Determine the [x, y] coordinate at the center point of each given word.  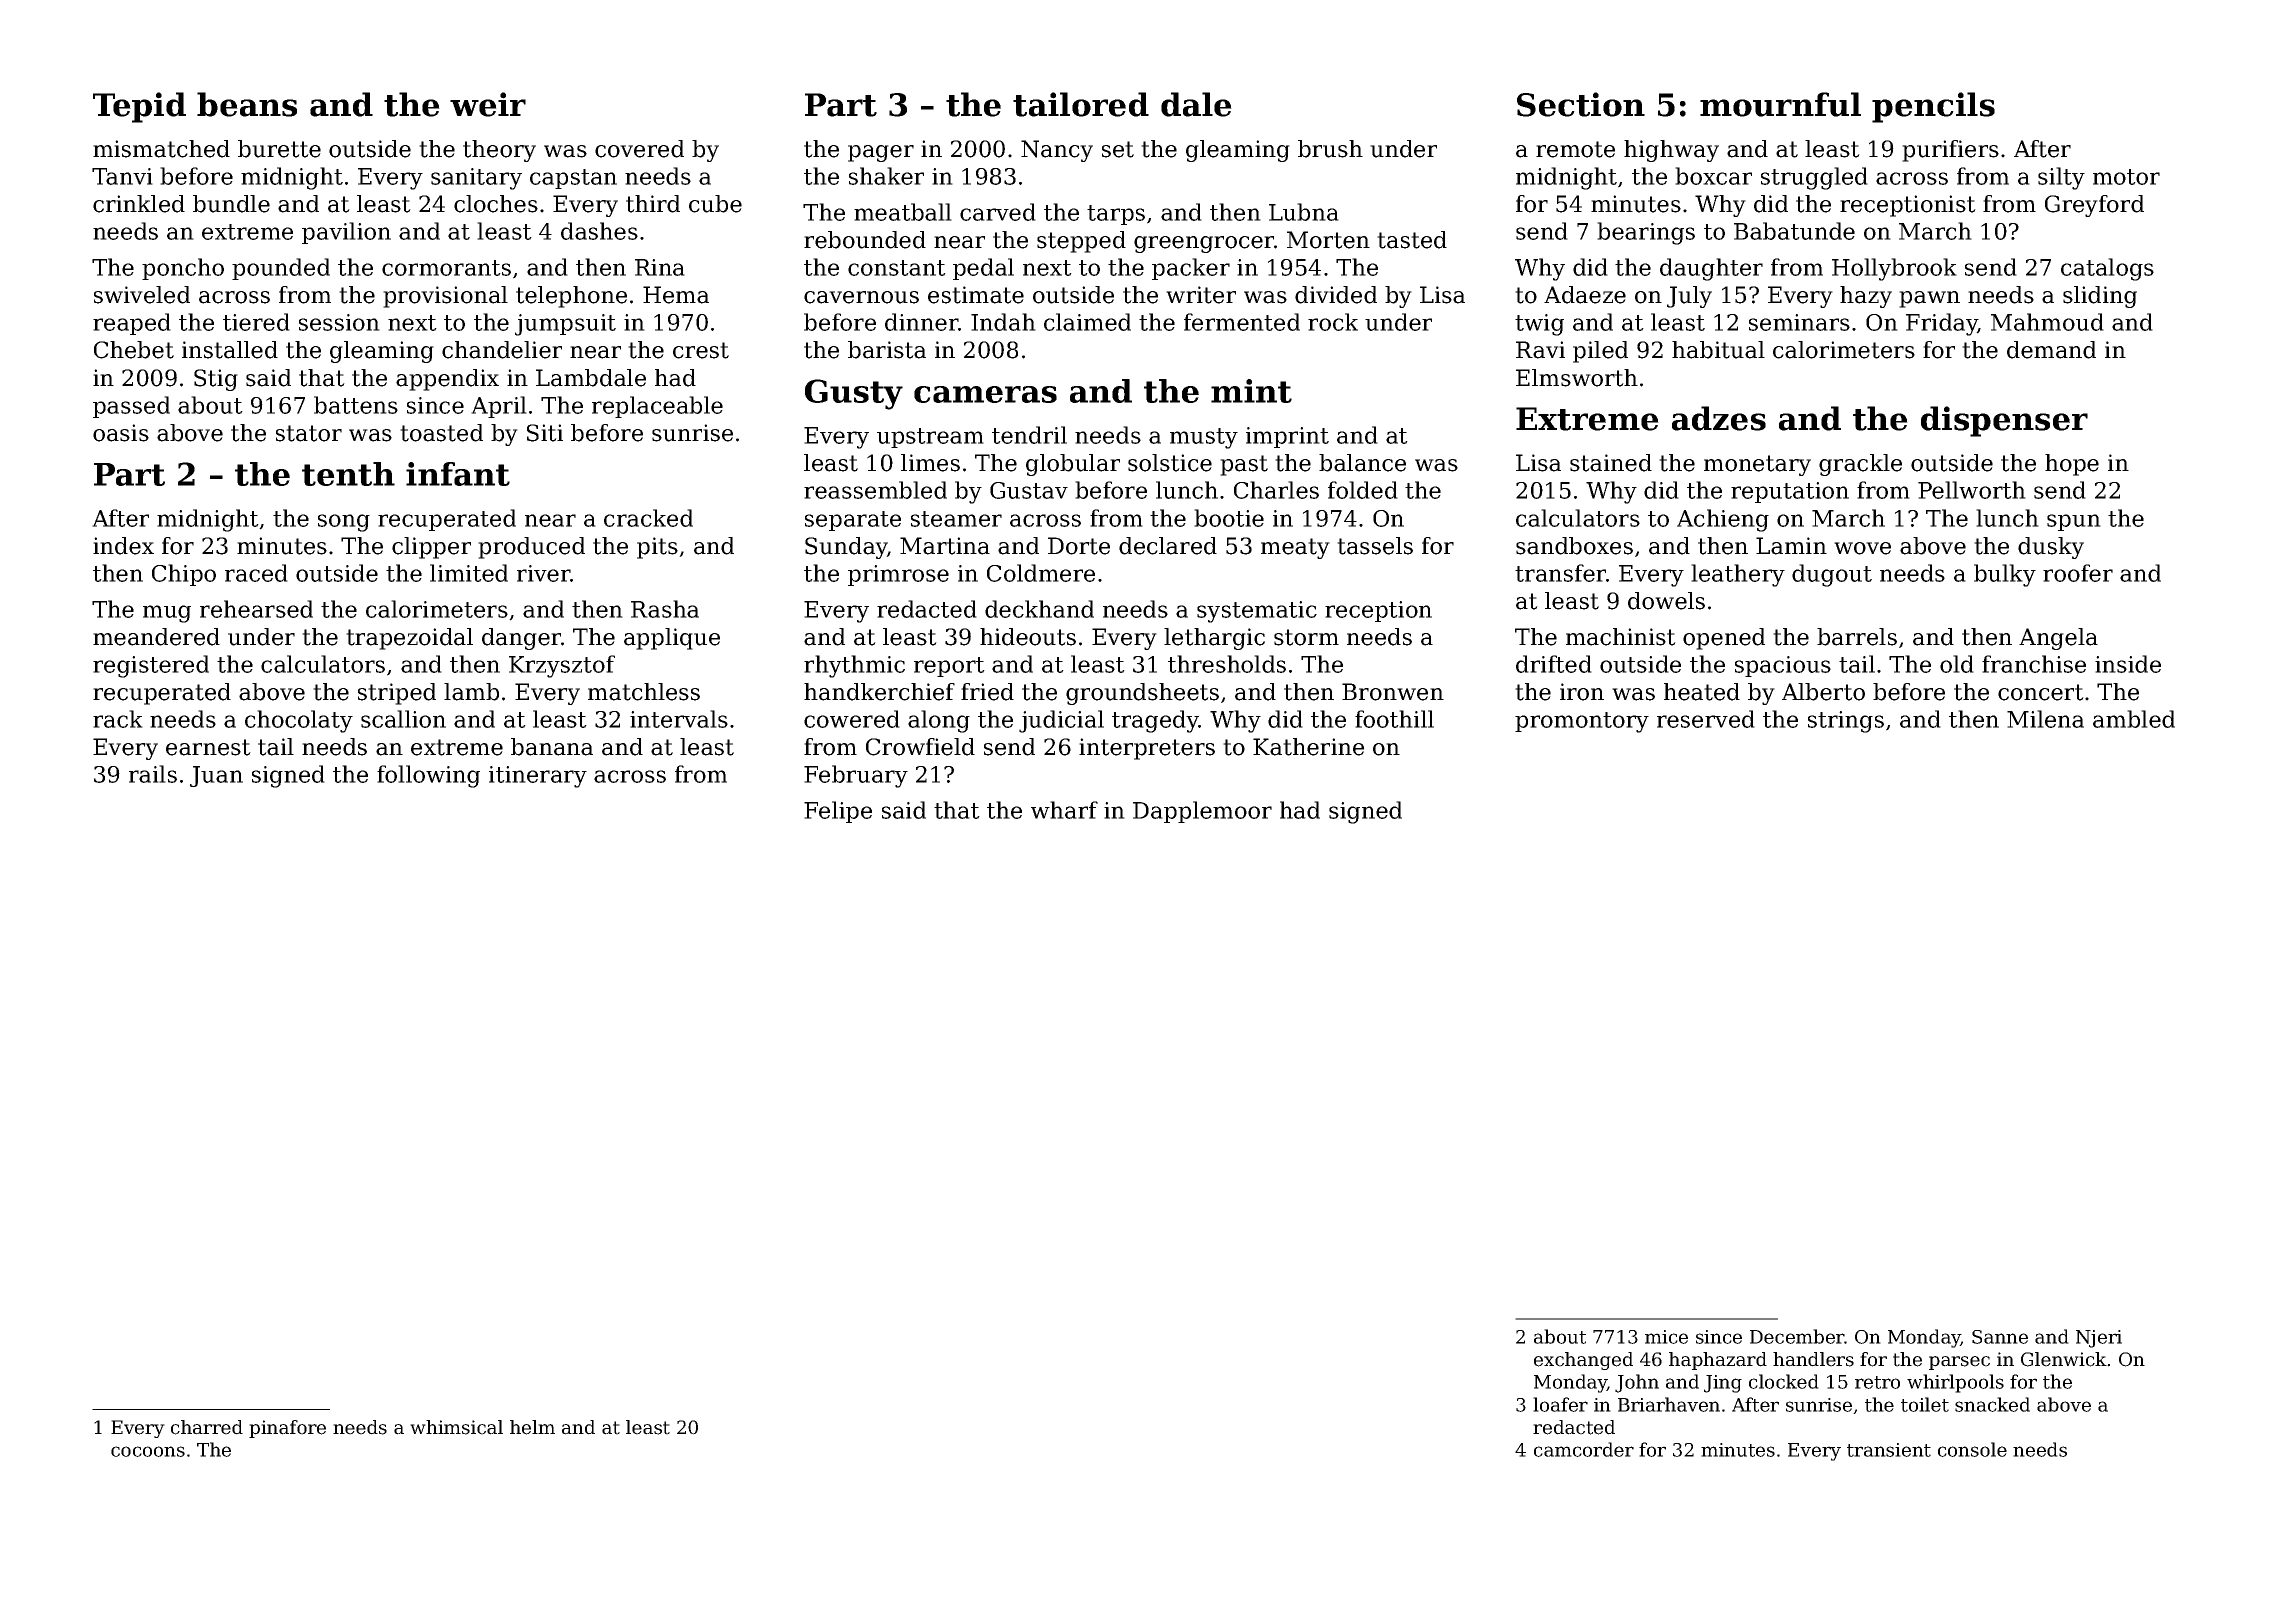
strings [1846, 722]
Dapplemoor [1202, 812]
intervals [679, 719]
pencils [1933, 107]
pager [881, 153]
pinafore [287, 1429]
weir [488, 104]
